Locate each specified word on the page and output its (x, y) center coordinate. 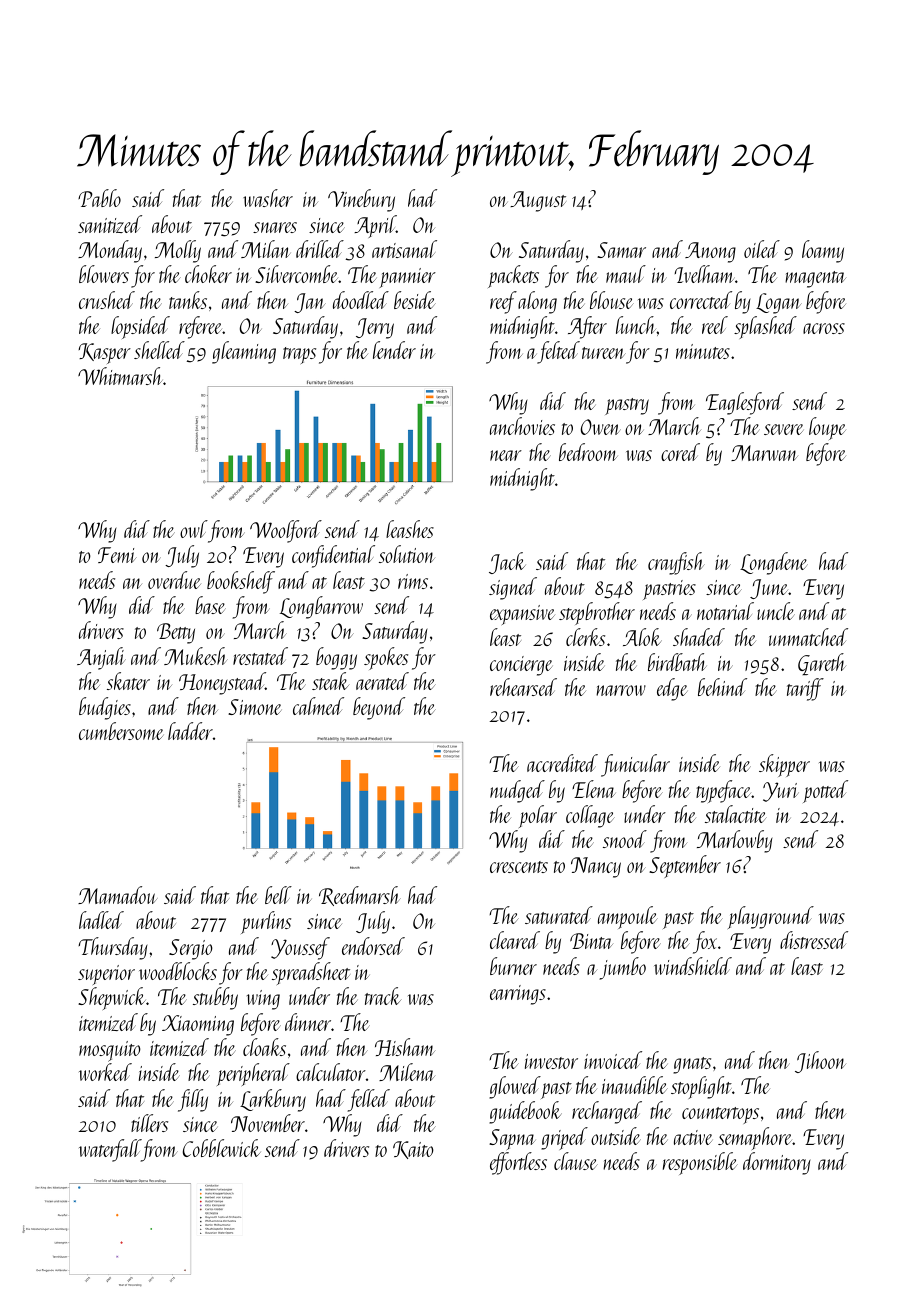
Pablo (99, 198)
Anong (710, 252)
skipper (784, 765)
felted (558, 352)
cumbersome (121, 731)
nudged (517, 791)
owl (194, 529)
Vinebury (361, 200)
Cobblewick (222, 1148)
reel (715, 325)
